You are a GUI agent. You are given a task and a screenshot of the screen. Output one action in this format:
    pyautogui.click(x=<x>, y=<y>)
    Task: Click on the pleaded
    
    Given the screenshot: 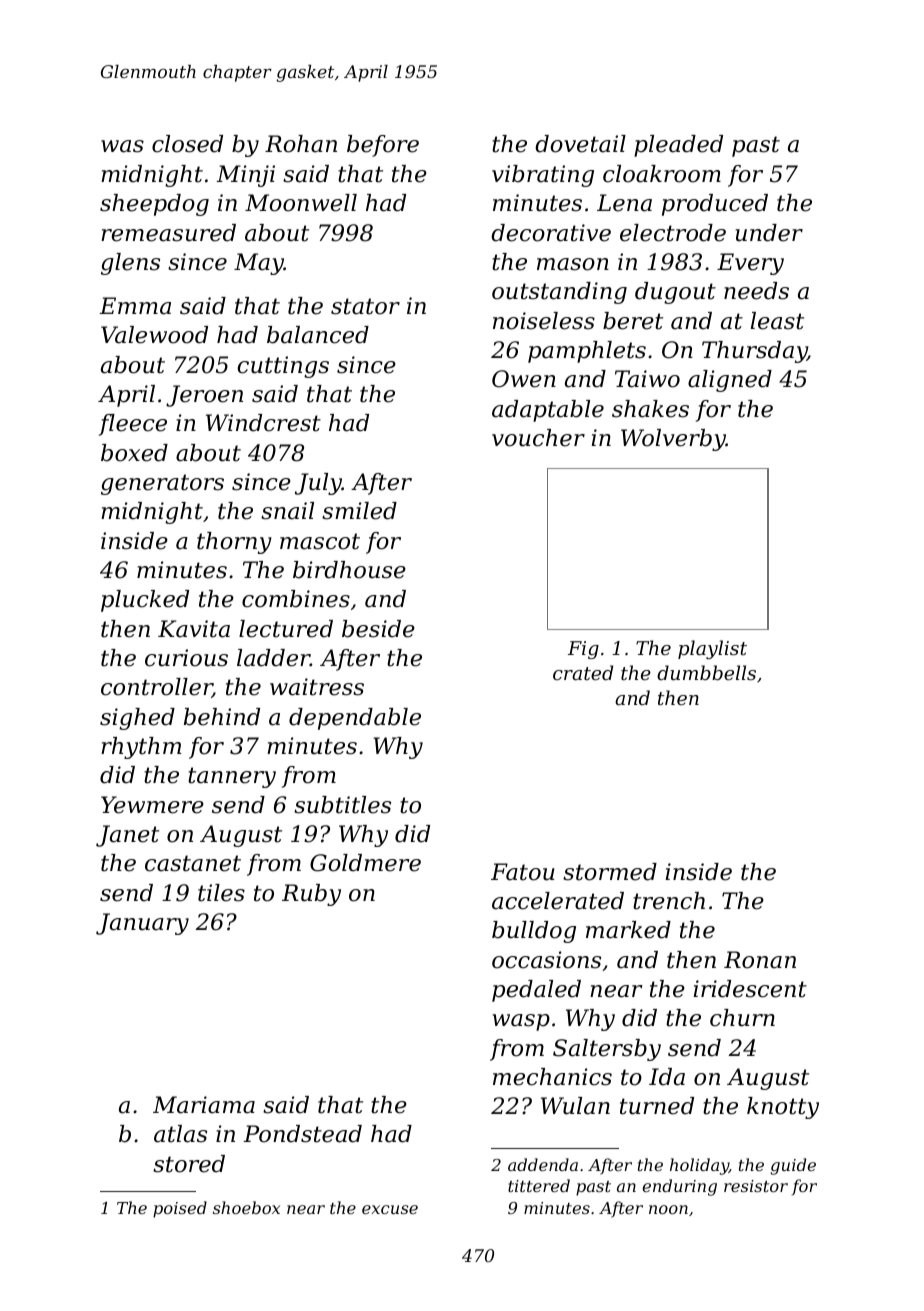 What is the action you would take?
    pyautogui.click(x=678, y=146)
